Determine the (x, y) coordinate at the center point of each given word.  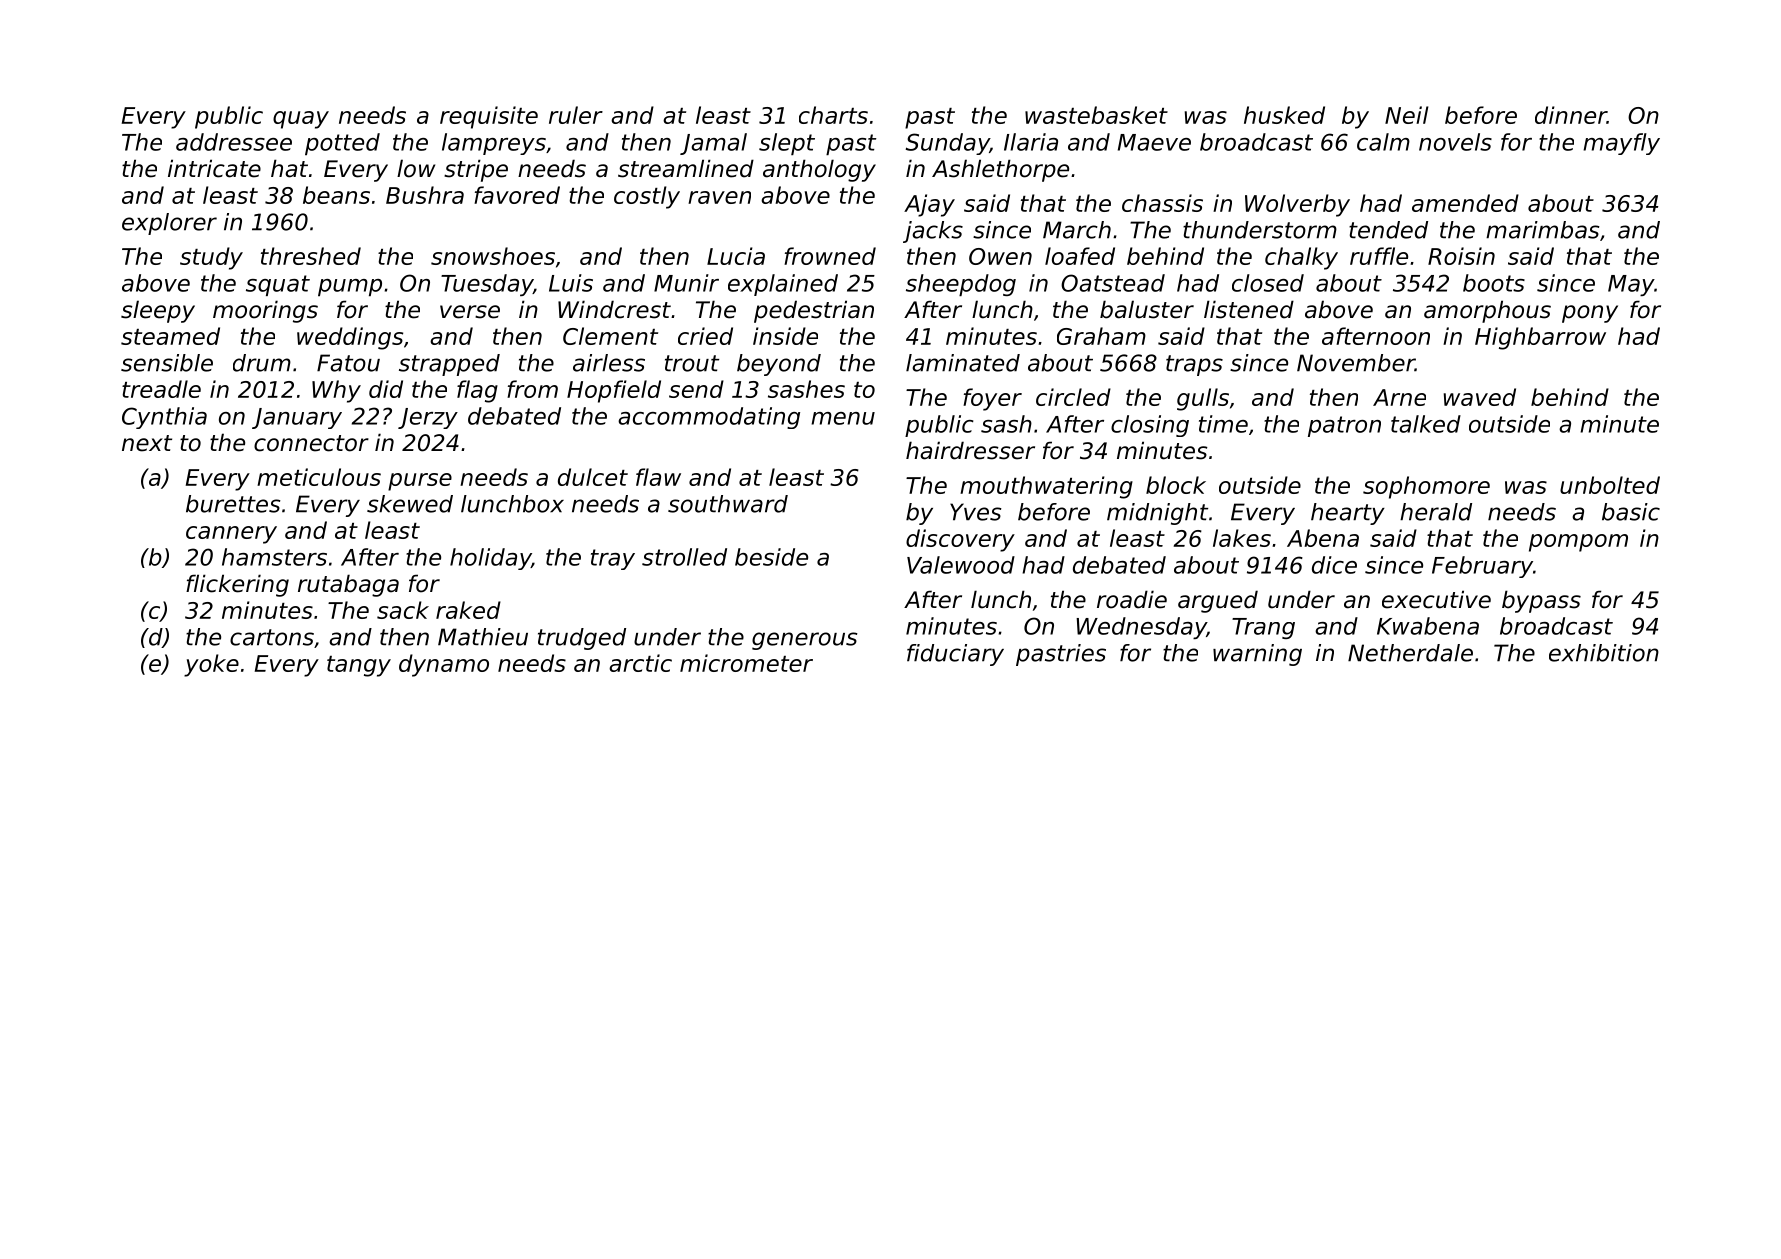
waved (1480, 397)
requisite (489, 117)
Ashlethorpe (1000, 170)
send (696, 389)
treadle (161, 389)
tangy (359, 666)
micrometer (746, 663)
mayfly (1621, 144)
